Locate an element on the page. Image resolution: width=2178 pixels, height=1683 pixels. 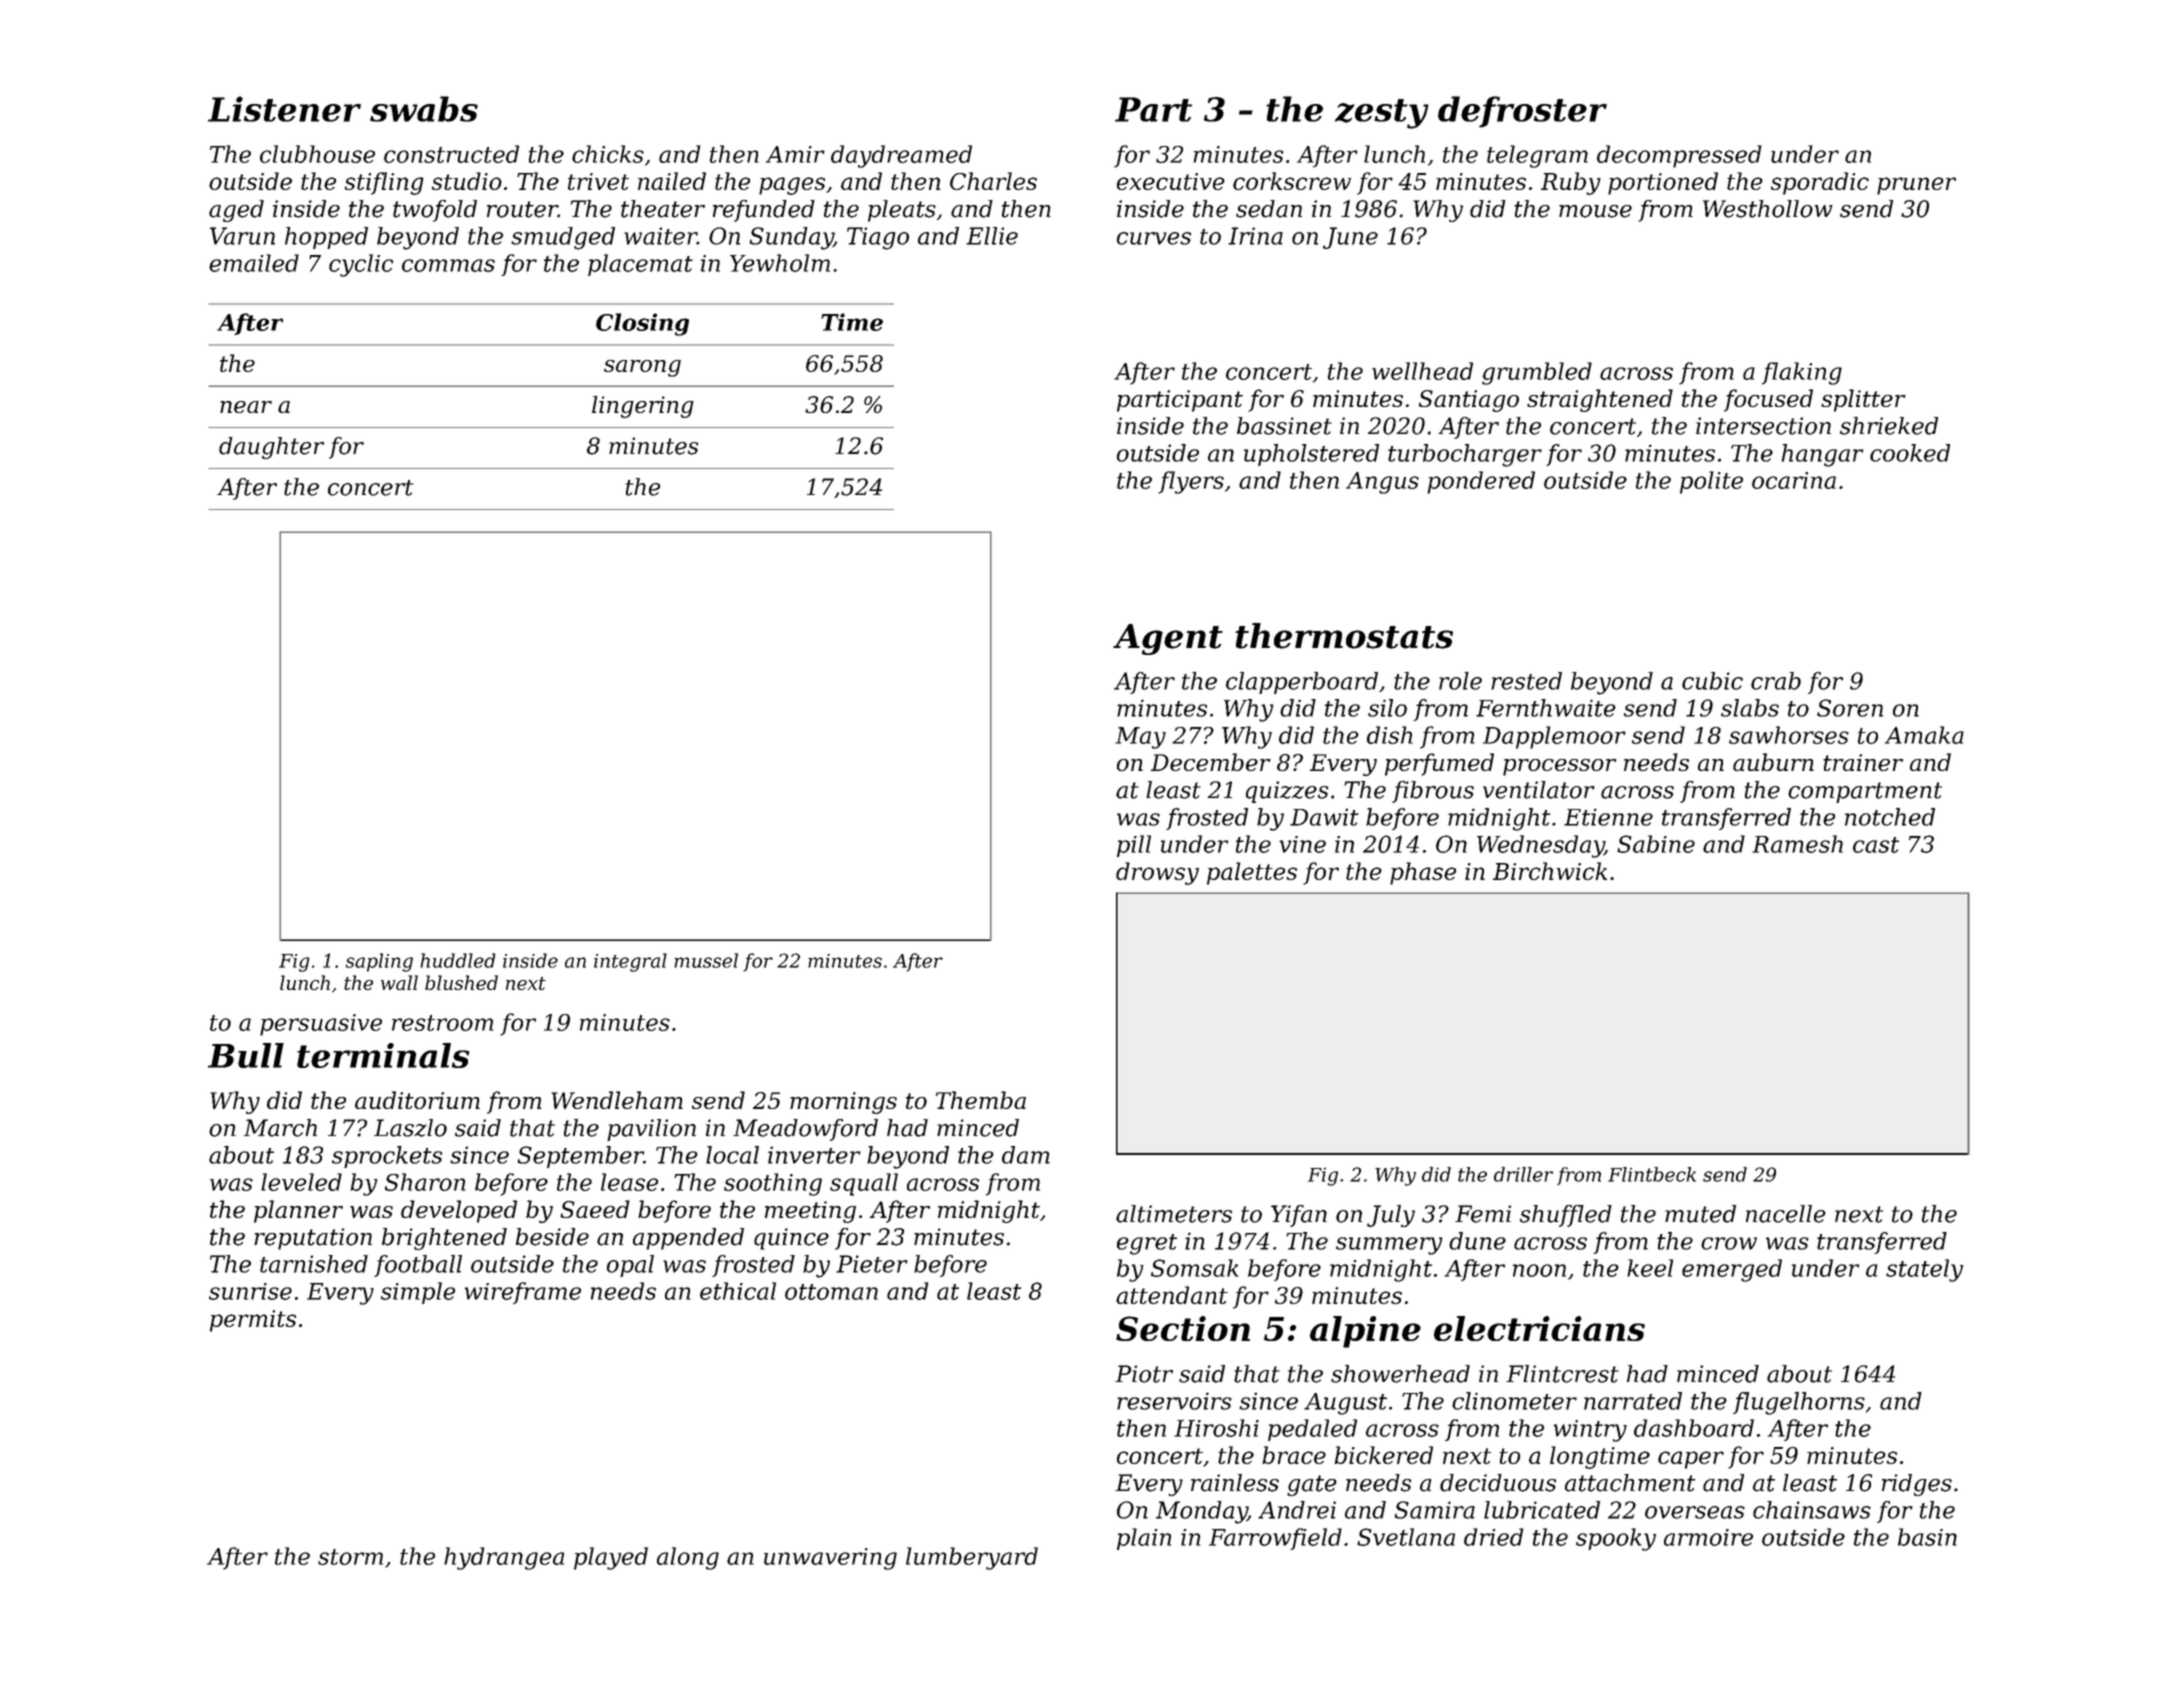
Pieter is located at coordinates (872, 1264).
